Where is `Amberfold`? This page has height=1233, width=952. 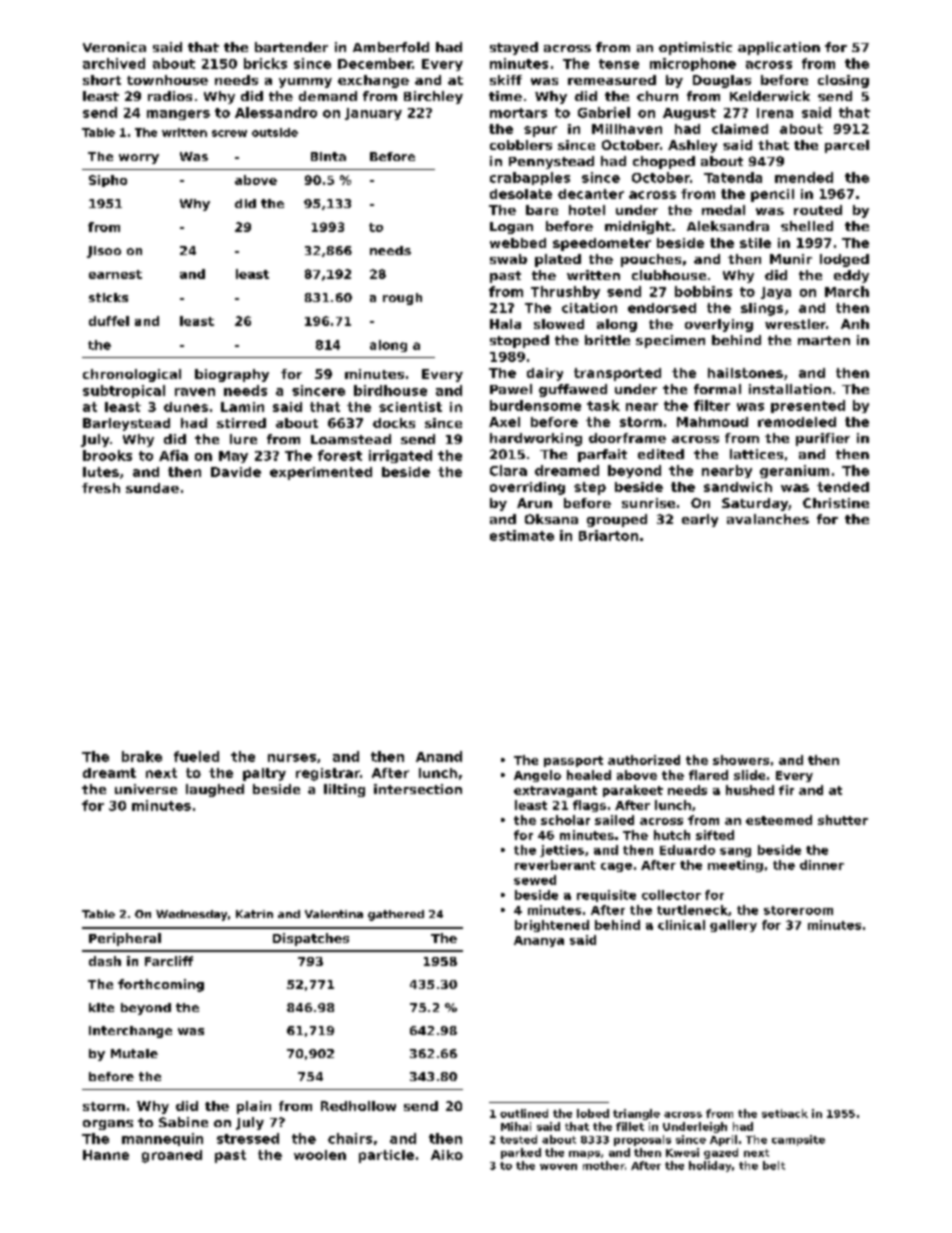 Amberfold is located at coordinates (391, 47).
